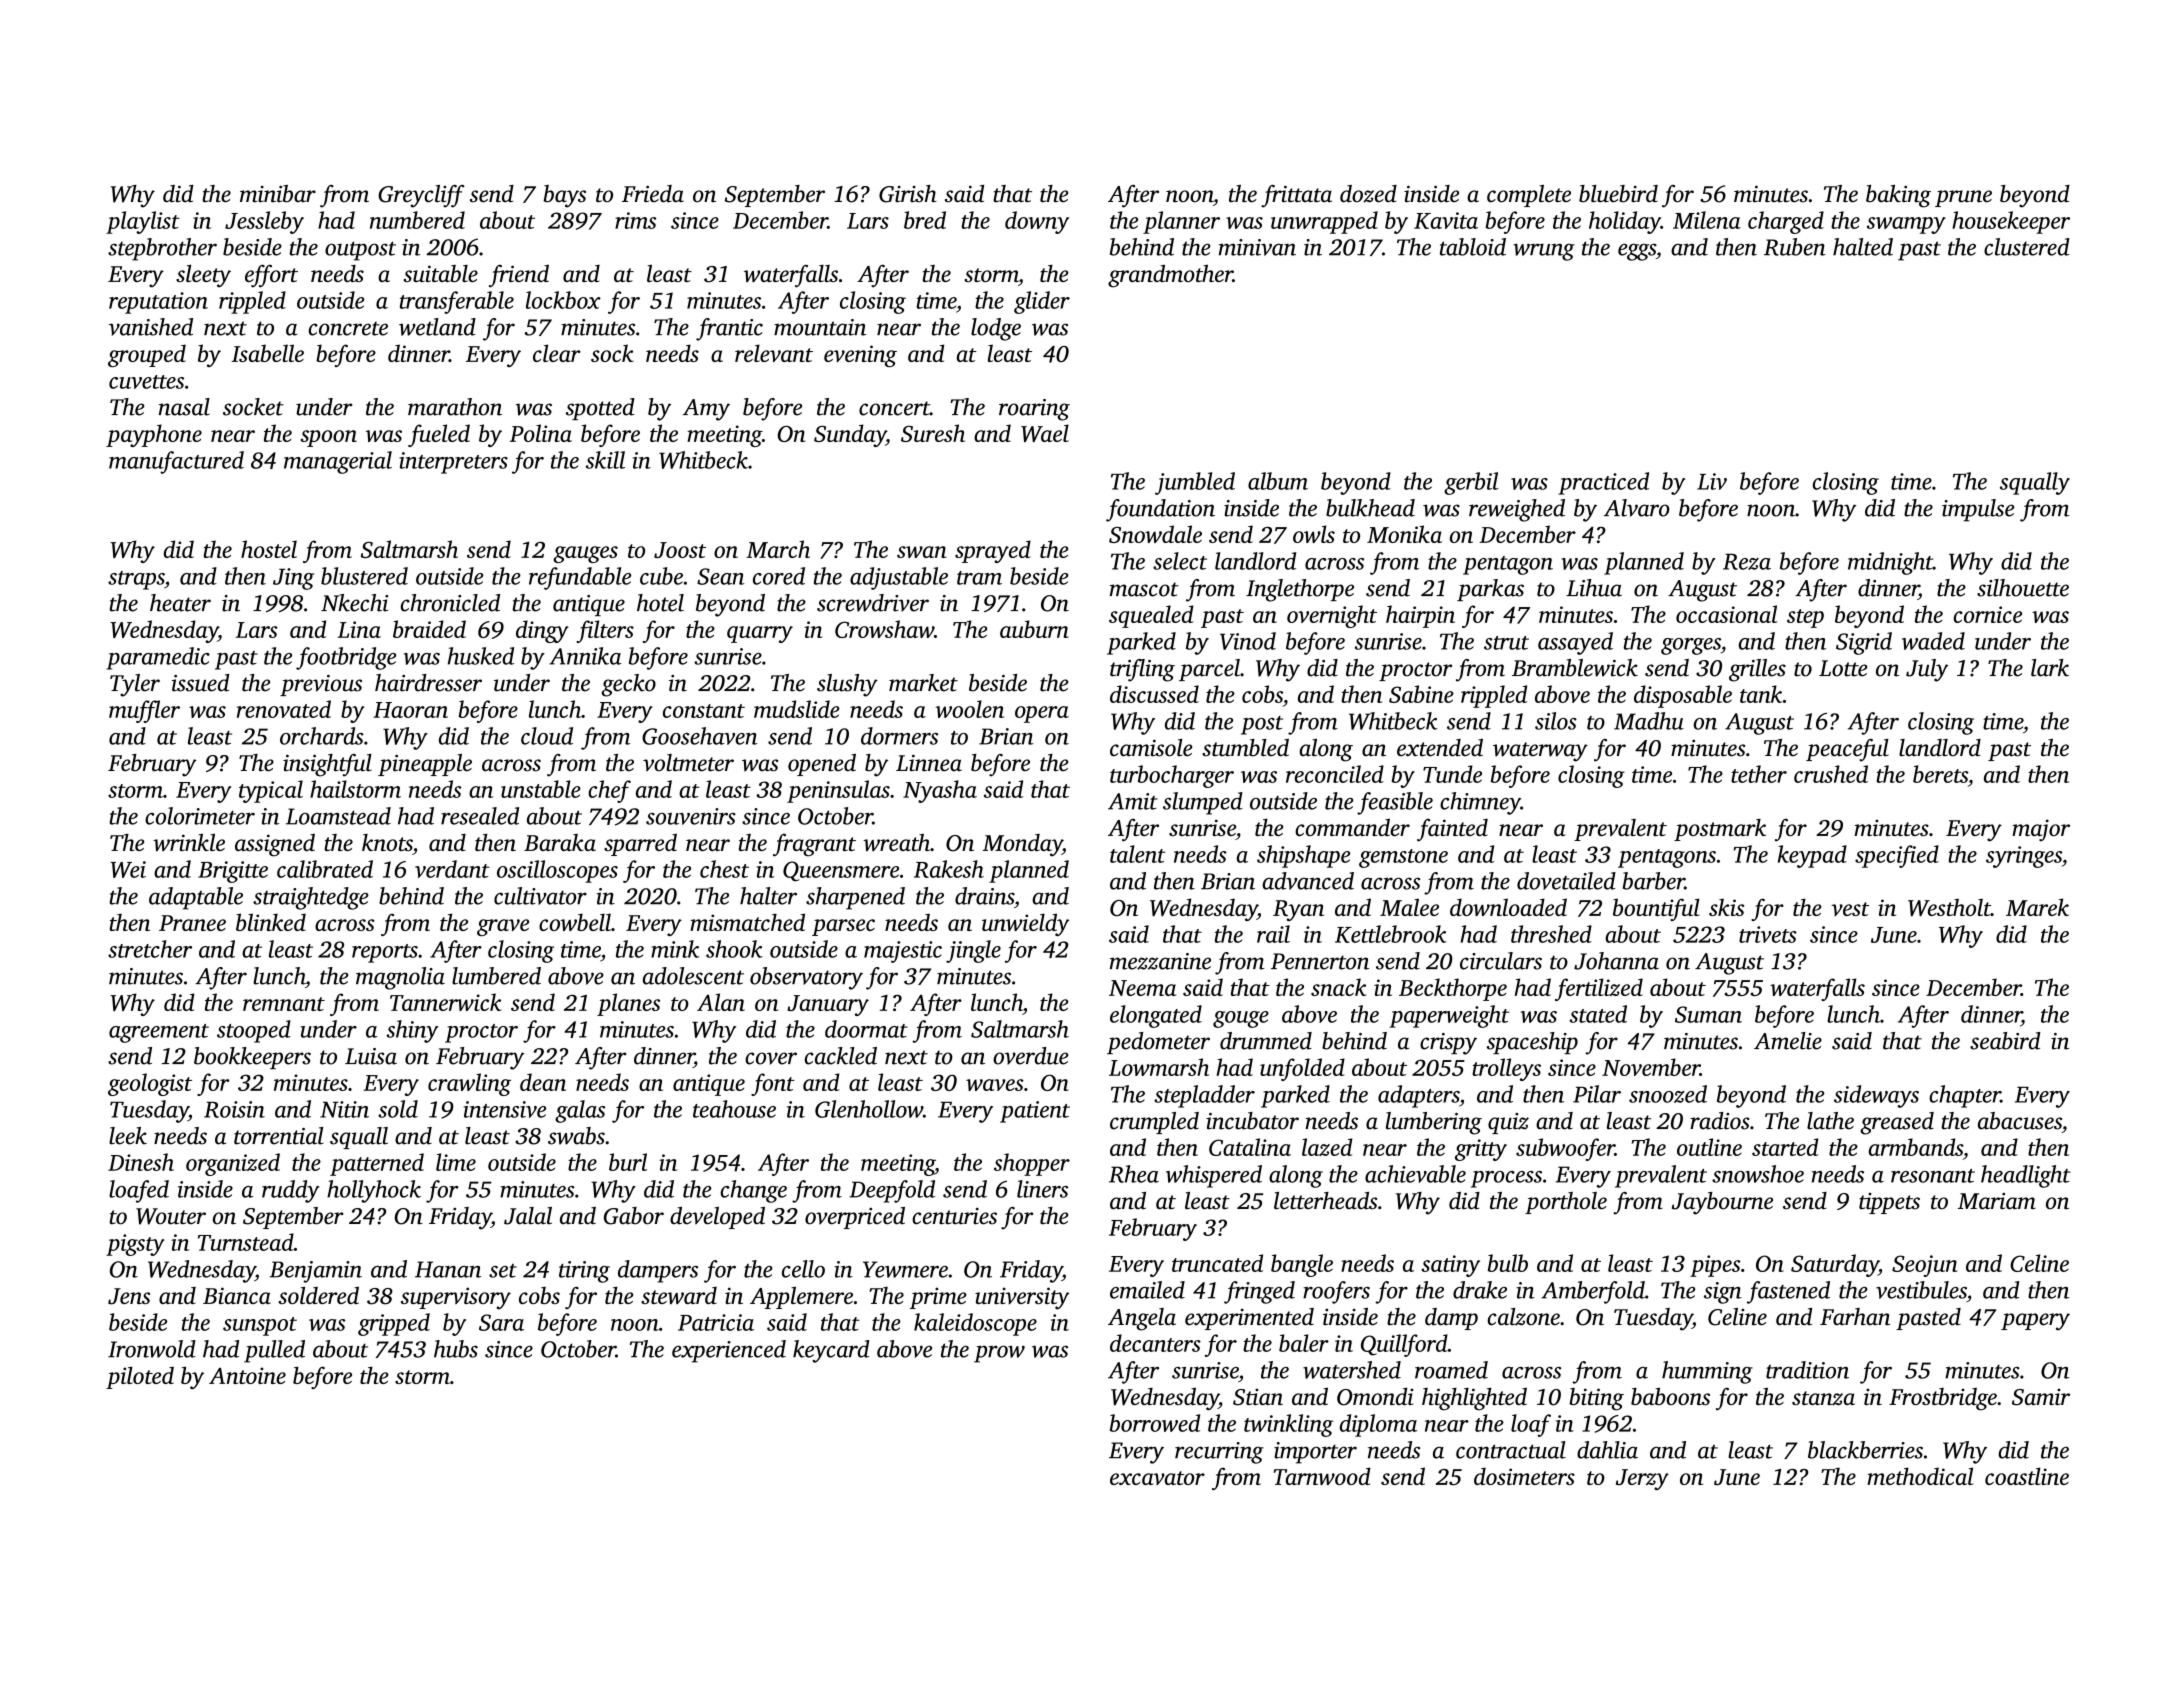 This document has height=1683, width=2178. I want to click on excavator, so click(1157, 1478).
